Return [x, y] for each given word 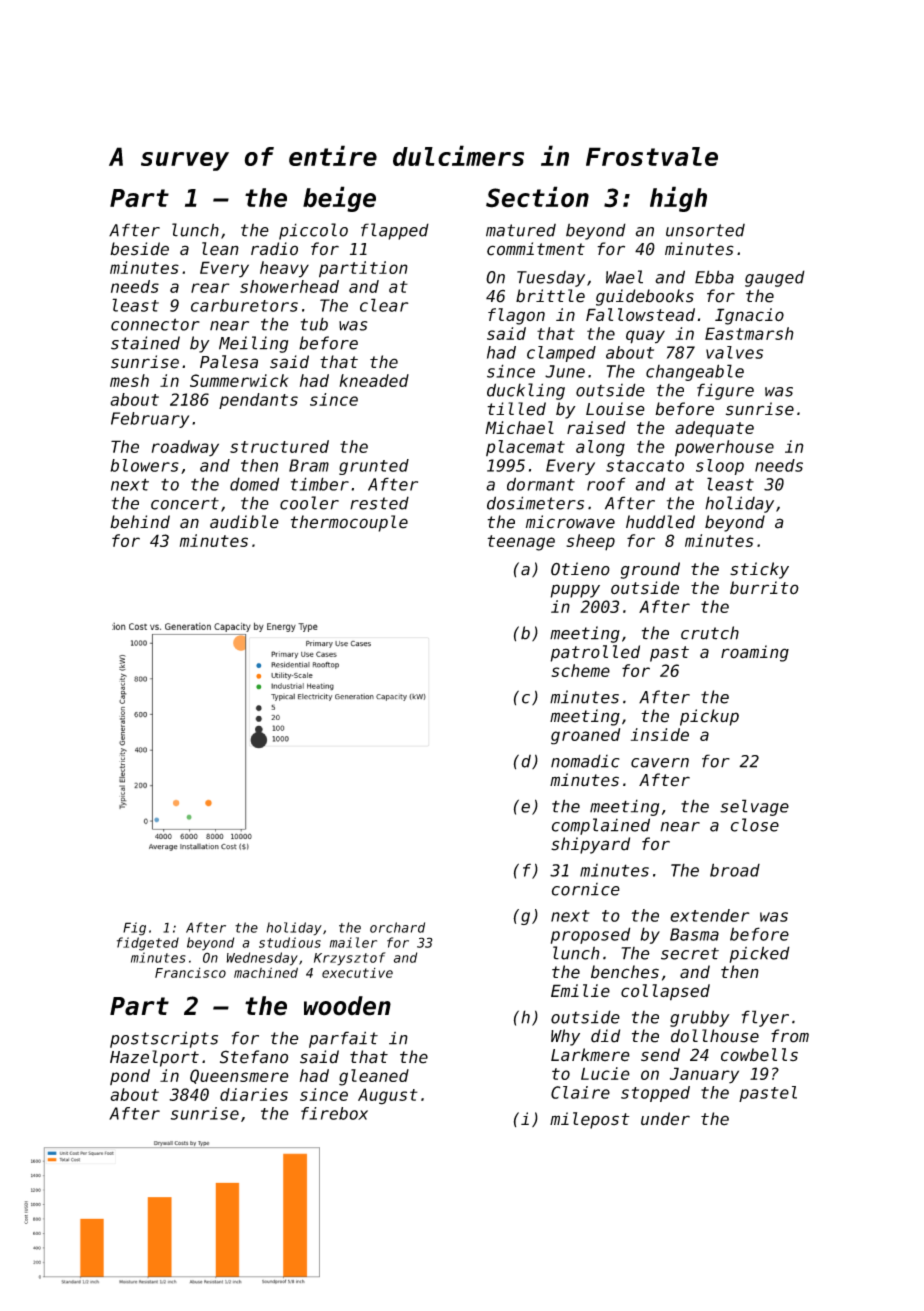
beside [139, 249]
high [678, 199]
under [665, 1119]
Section [537, 197]
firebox [334, 1113]
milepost [589, 1120]
